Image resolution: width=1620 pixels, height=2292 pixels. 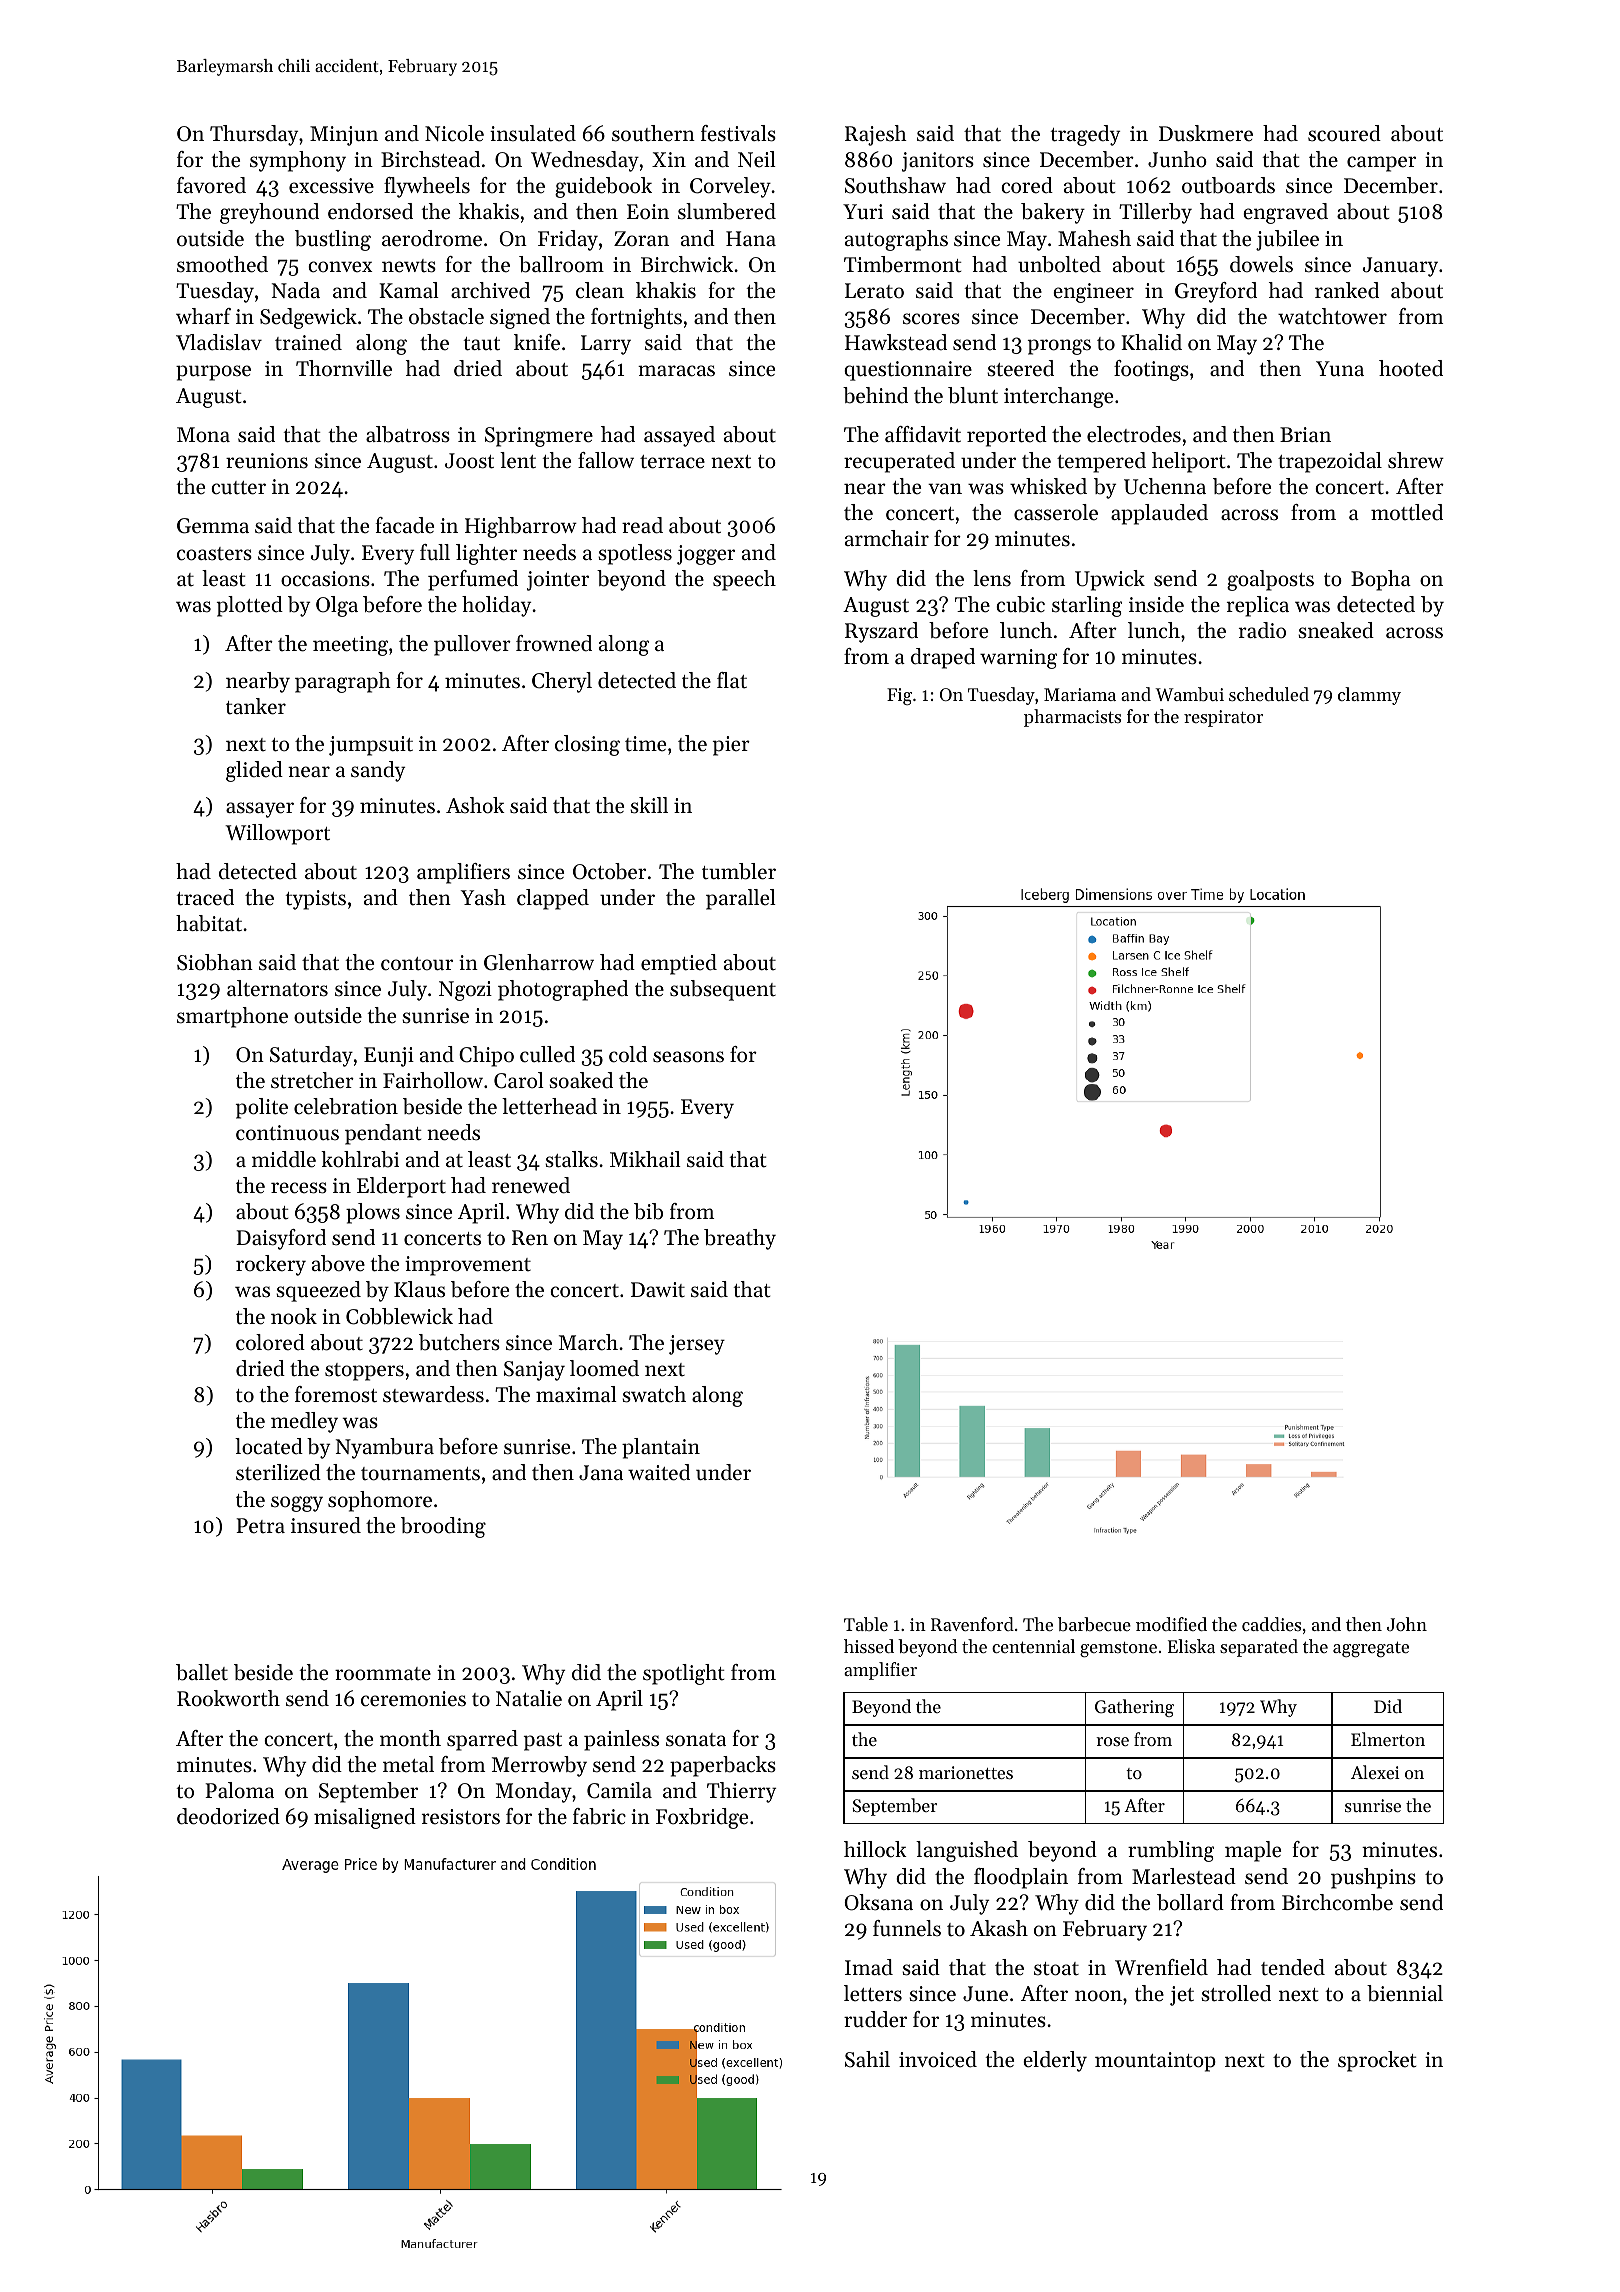 What do you see at coordinates (468, 1266) in the screenshot?
I see `improvement` at bounding box center [468, 1266].
